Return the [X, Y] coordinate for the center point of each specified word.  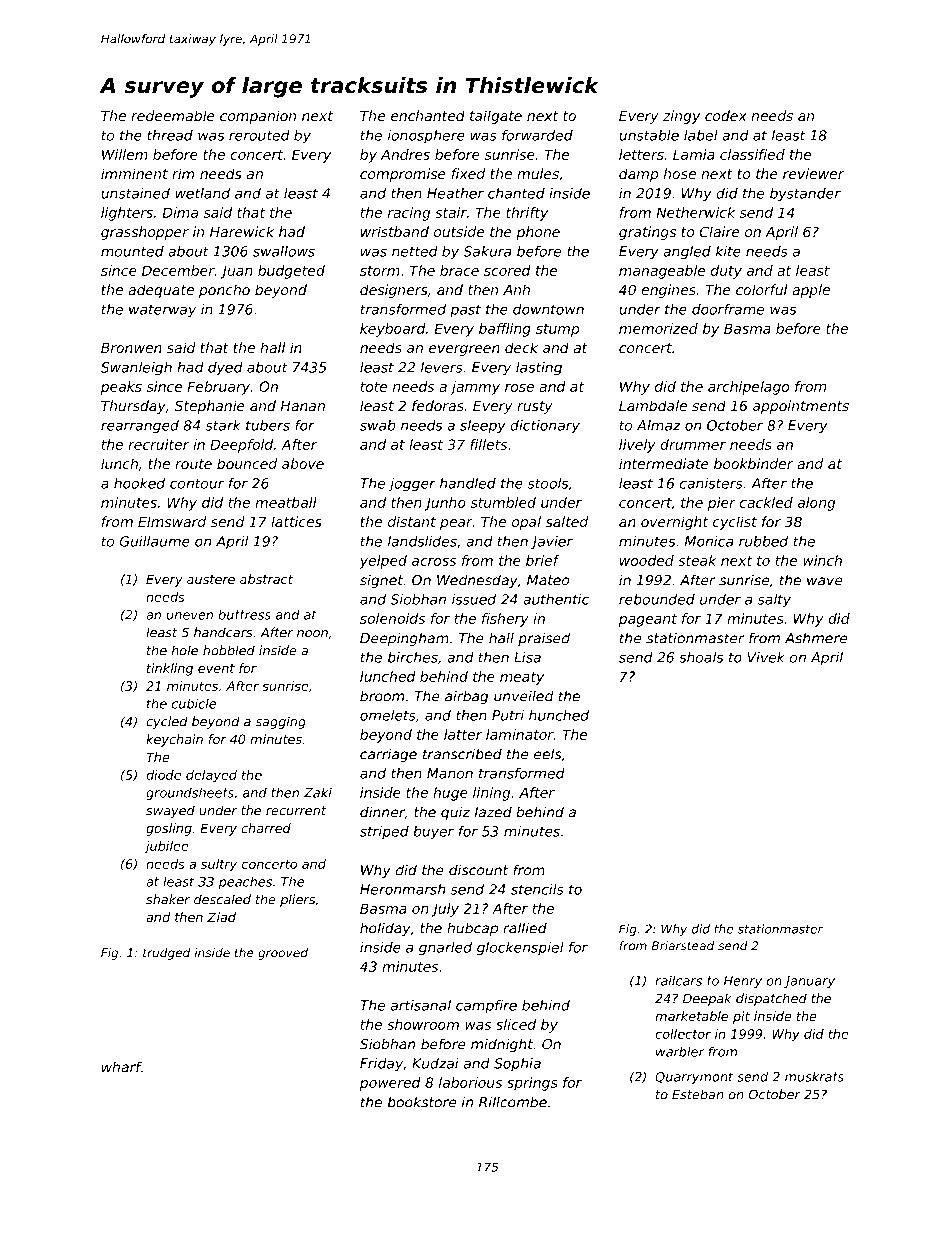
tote [374, 387]
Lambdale [653, 405]
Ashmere [816, 638]
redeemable [173, 115]
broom [382, 696]
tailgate [496, 117]
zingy [681, 117]
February [219, 388]
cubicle [194, 703]
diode [163, 775]
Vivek [766, 657]
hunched [559, 715]
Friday [381, 1065]
